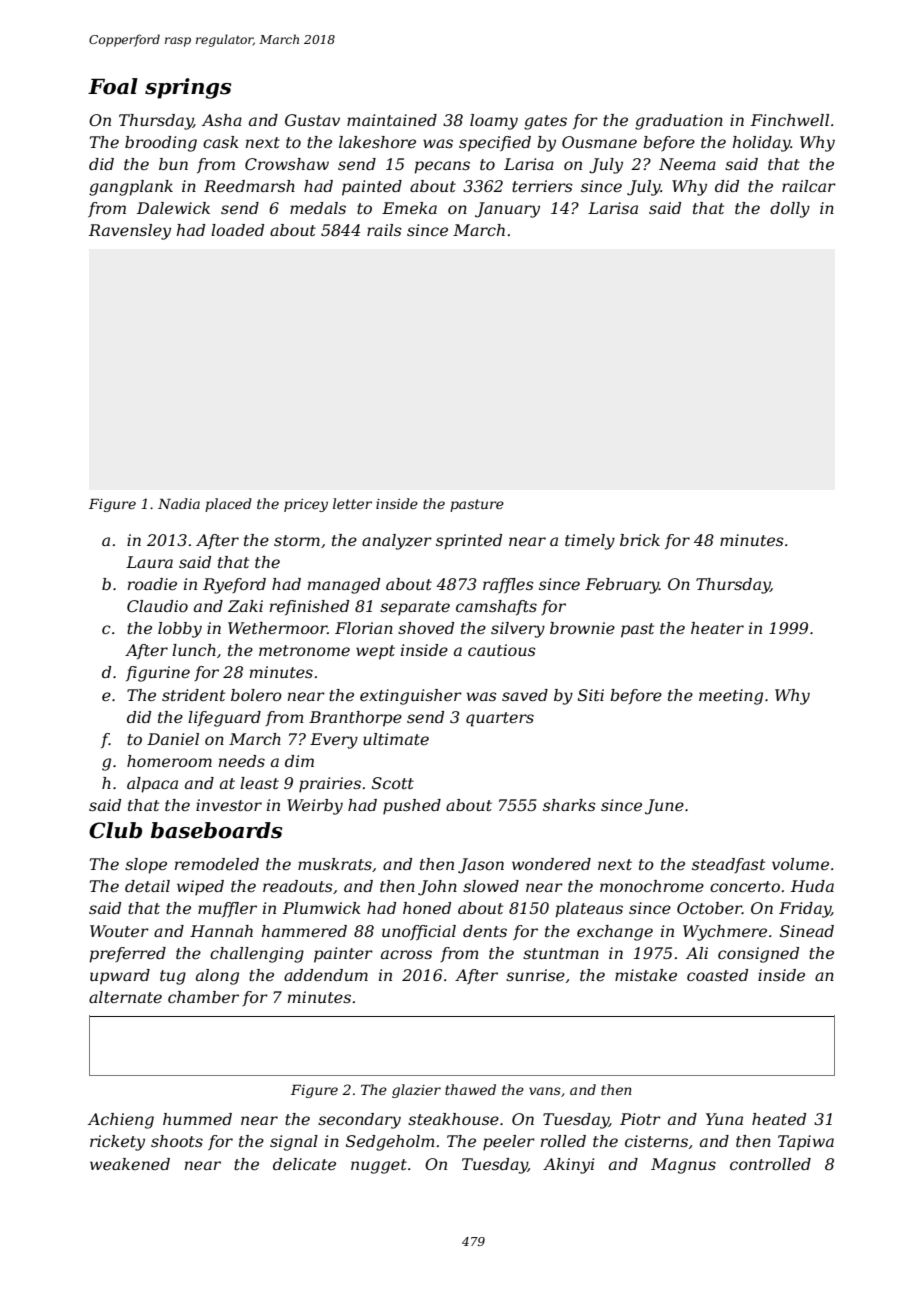 Image resolution: width=924 pixels, height=1308 pixels. Describe the element at coordinates (790, 120) in the document. I see `Finchwell` at that location.
